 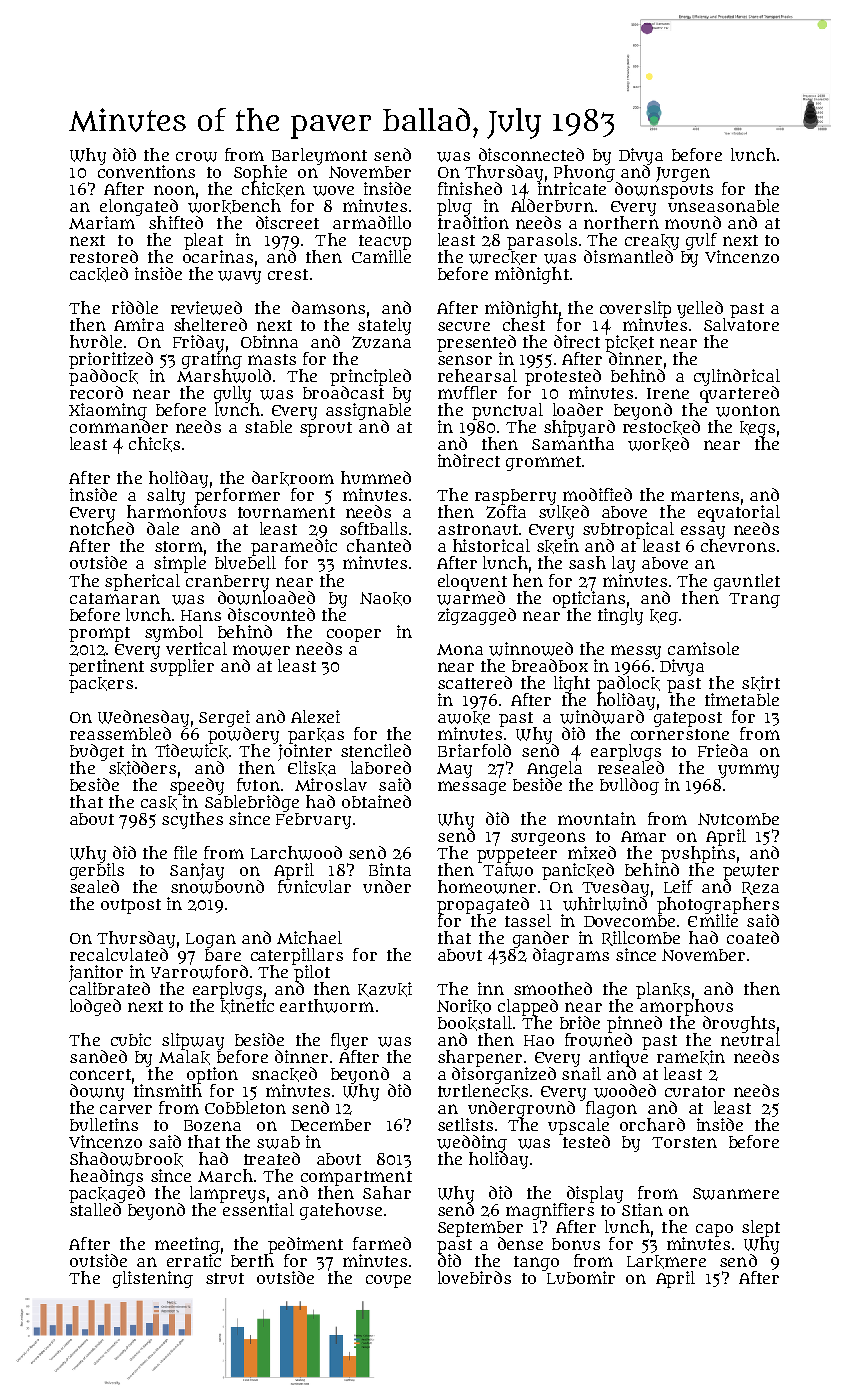 What do you see at coordinates (698, 854) in the page?
I see `pushpins` at bounding box center [698, 854].
